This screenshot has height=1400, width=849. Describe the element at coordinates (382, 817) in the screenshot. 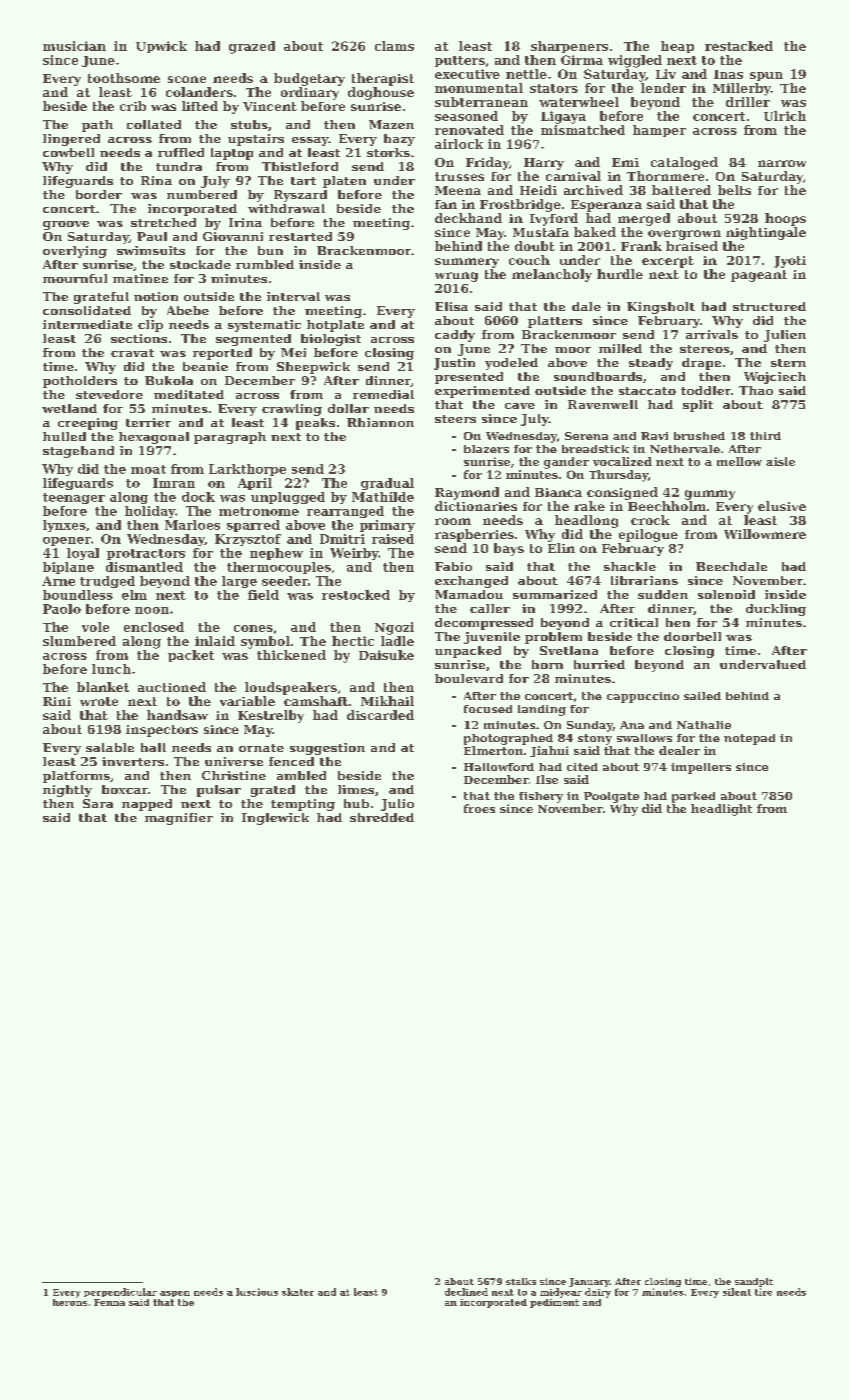

I see `shredded` at that location.
